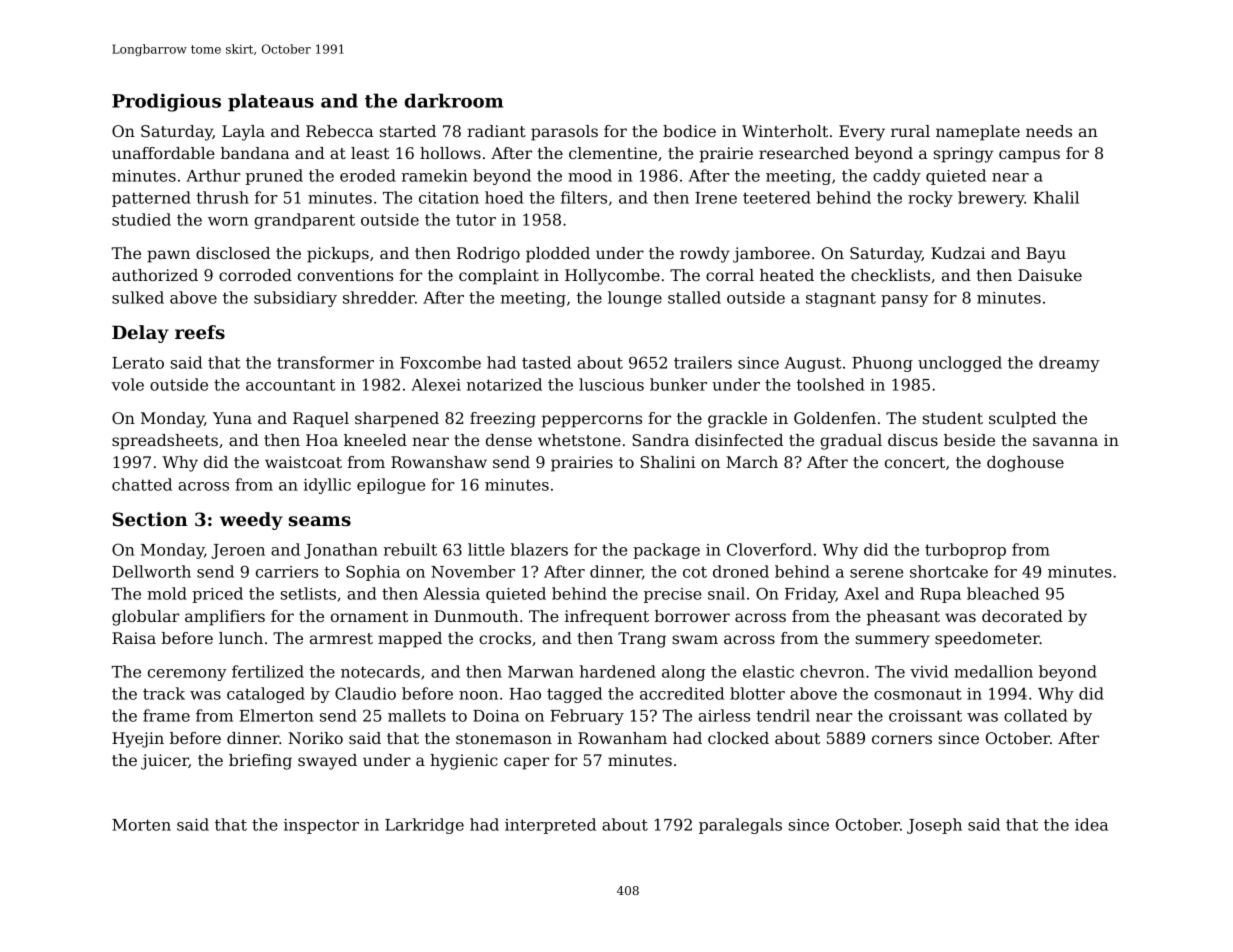 Image resolution: width=1233 pixels, height=952 pixels. Describe the element at coordinates (550, 826) in the image. I see `interpreted` at that location.
